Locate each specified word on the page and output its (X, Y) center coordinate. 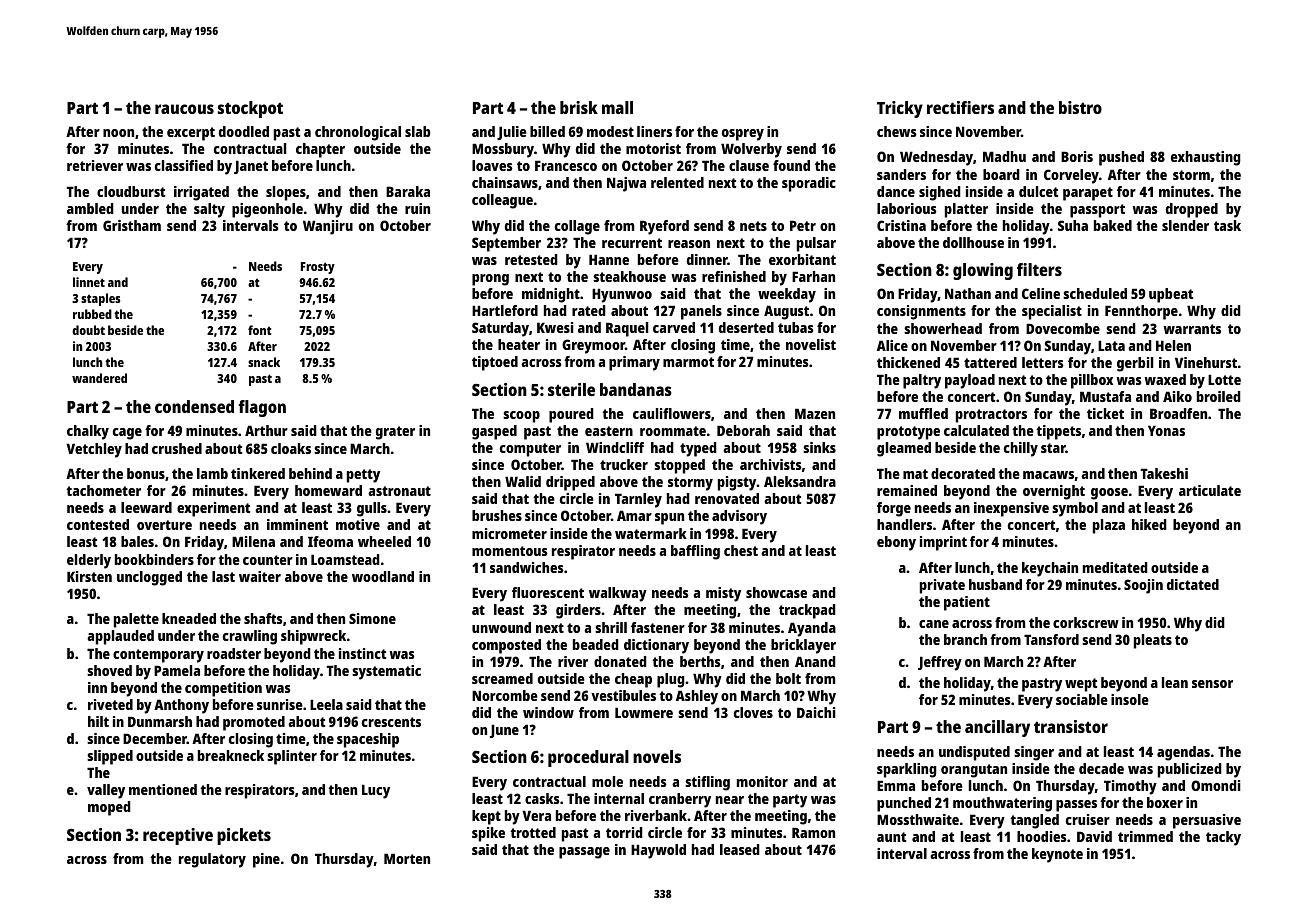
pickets (244, 836)
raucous (184, 109)
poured (571, 415)
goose (1109, 494)
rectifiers (960, 107)
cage (127, 434)
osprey (743, 135)
